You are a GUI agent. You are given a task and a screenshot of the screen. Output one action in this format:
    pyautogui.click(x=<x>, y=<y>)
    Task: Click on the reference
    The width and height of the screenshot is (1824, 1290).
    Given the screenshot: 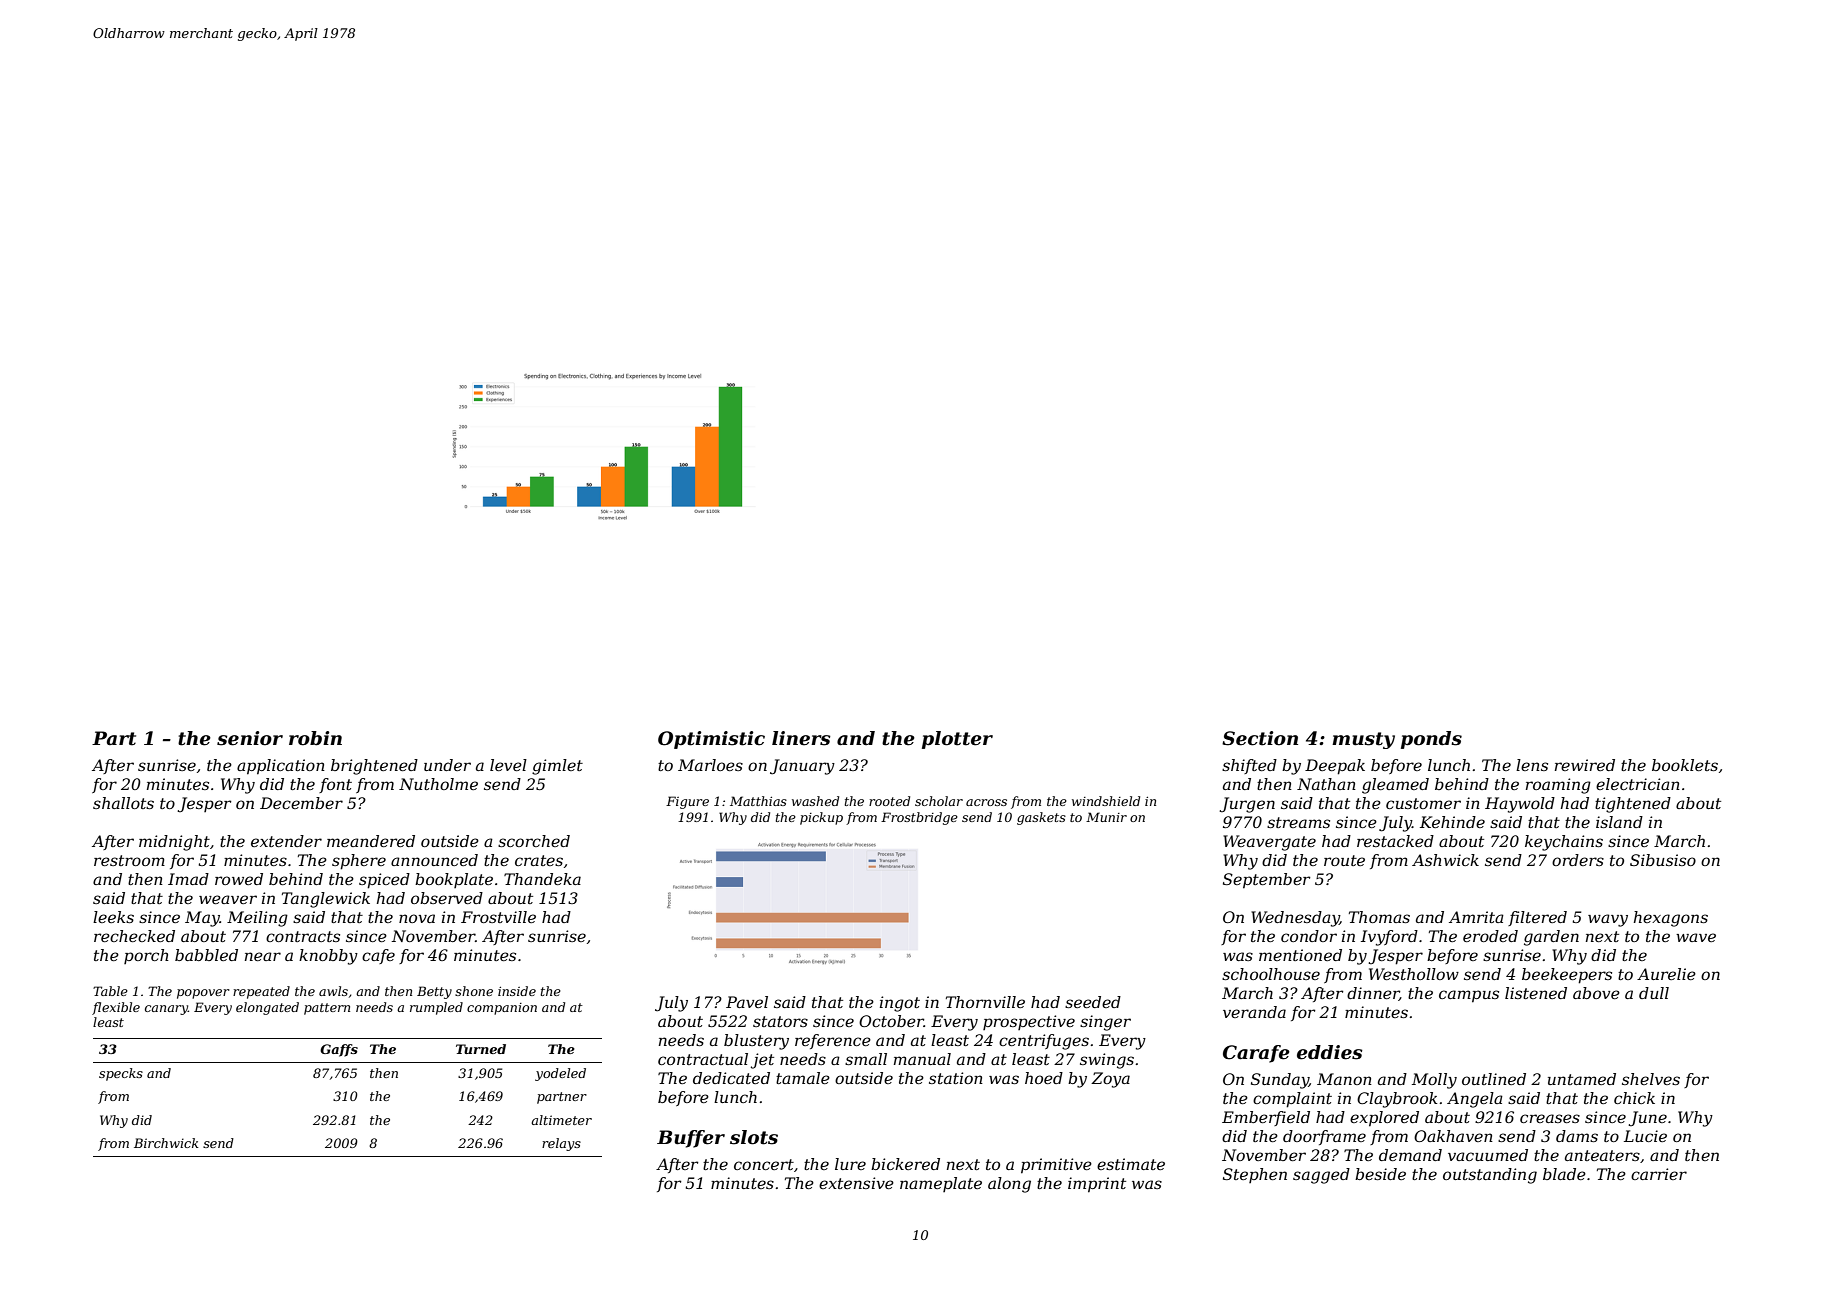 What is the action you would take?
    pyautogui.click(x=833, y=1041)
